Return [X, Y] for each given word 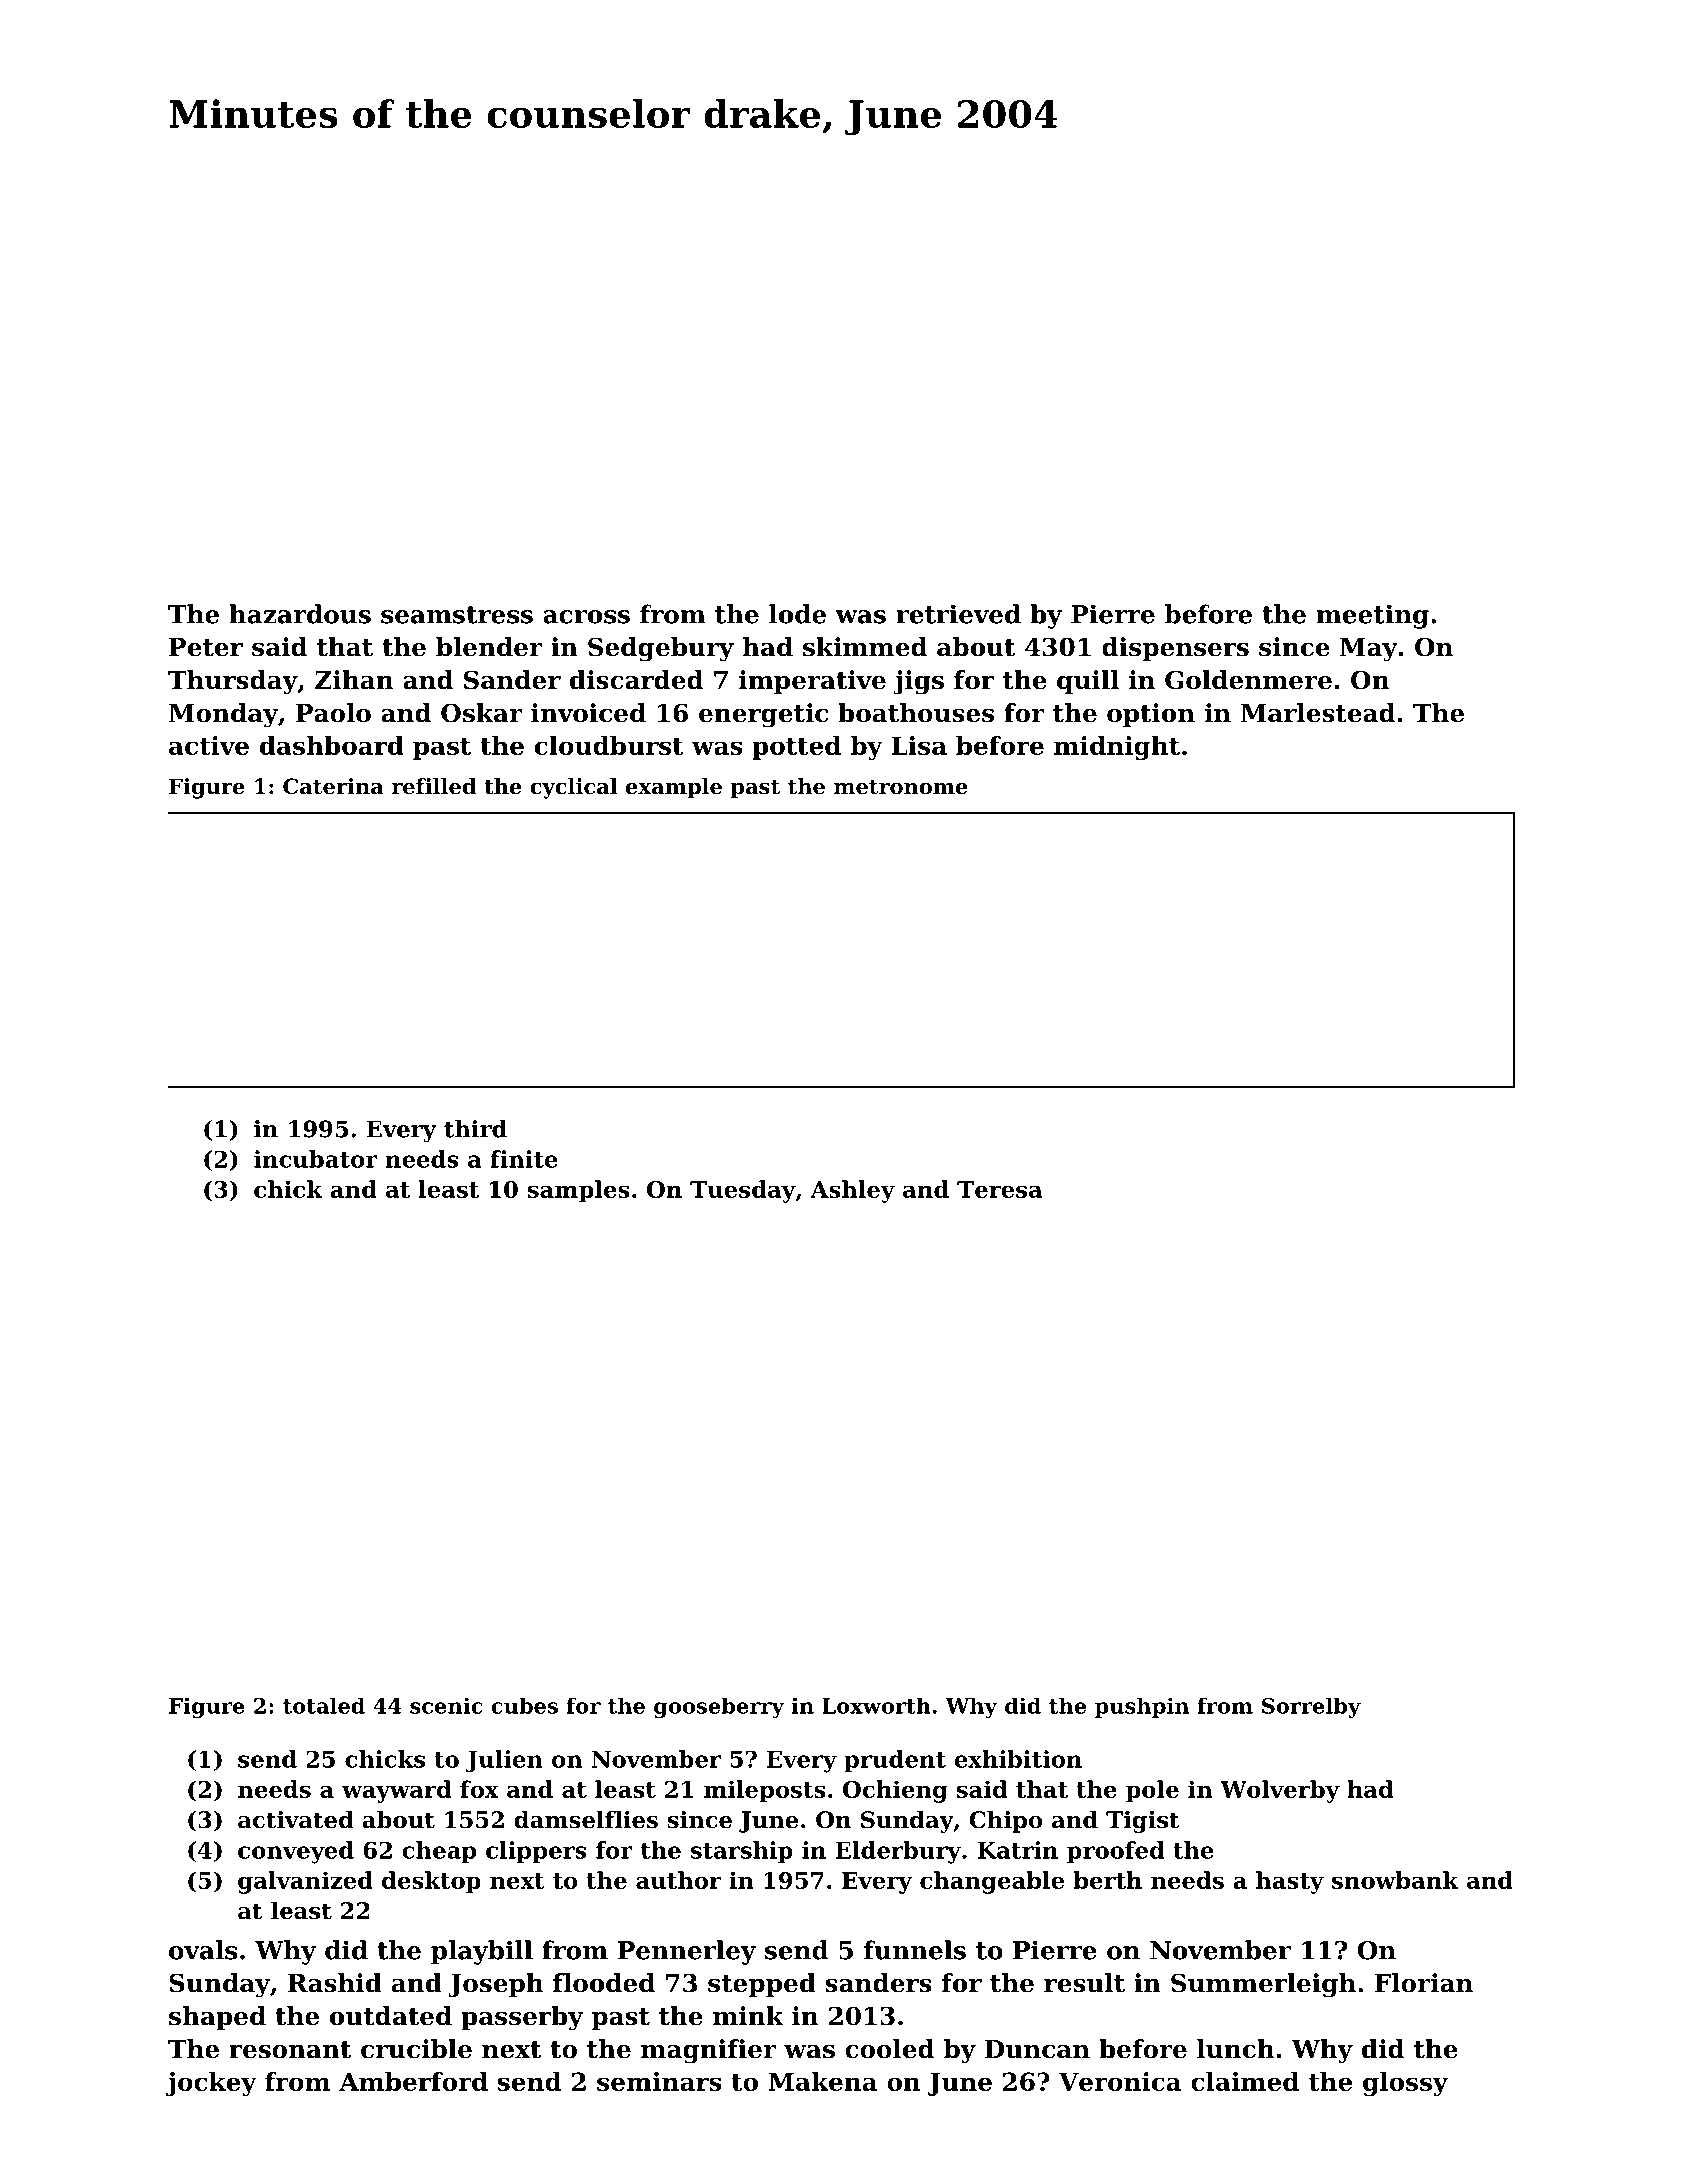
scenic [446, 1705]
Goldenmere [1248, 680]
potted [796, 748]
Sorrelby [1311, 1707]
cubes [524, 1705]
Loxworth [876, 1705]
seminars [659, 2081]
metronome [901, 787]
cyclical [573, 788]
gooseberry [719, 1707]
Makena [822, 2081]
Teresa [999, 1189]
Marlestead [1318, 713]
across [586, 617]
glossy [1405, 2084]
